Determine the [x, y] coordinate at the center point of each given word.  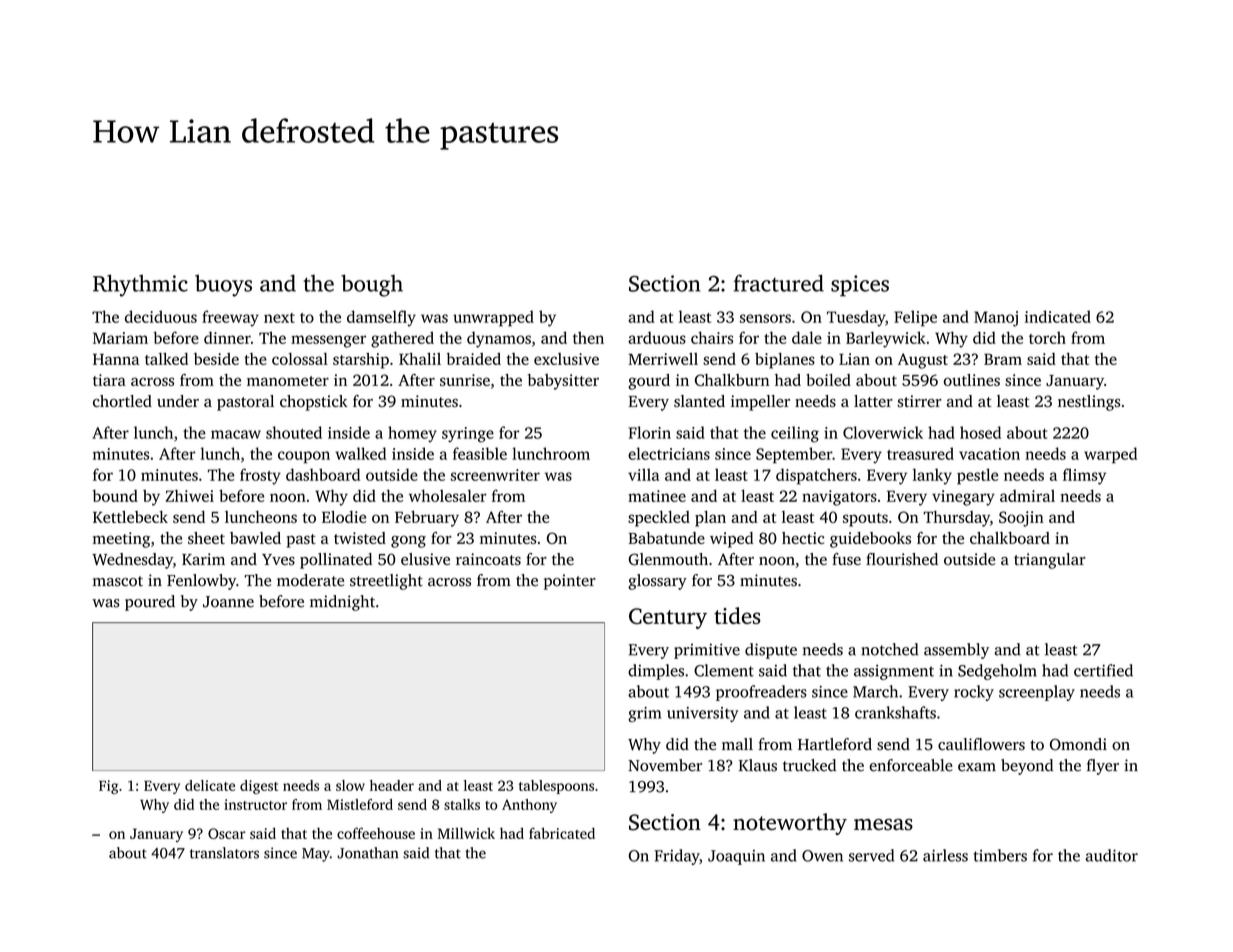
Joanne [228, 602]
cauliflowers [981, 744]
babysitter [563, 382]
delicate [210, 785]
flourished [902, 559]
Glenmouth [668, 559]
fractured [779, 283]
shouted [294, 432]
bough [372, 285]
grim [644, 714]
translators [224, 853]
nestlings [1089, 403]
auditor [1112, 855]
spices [860, 286]
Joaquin [736, 857]
